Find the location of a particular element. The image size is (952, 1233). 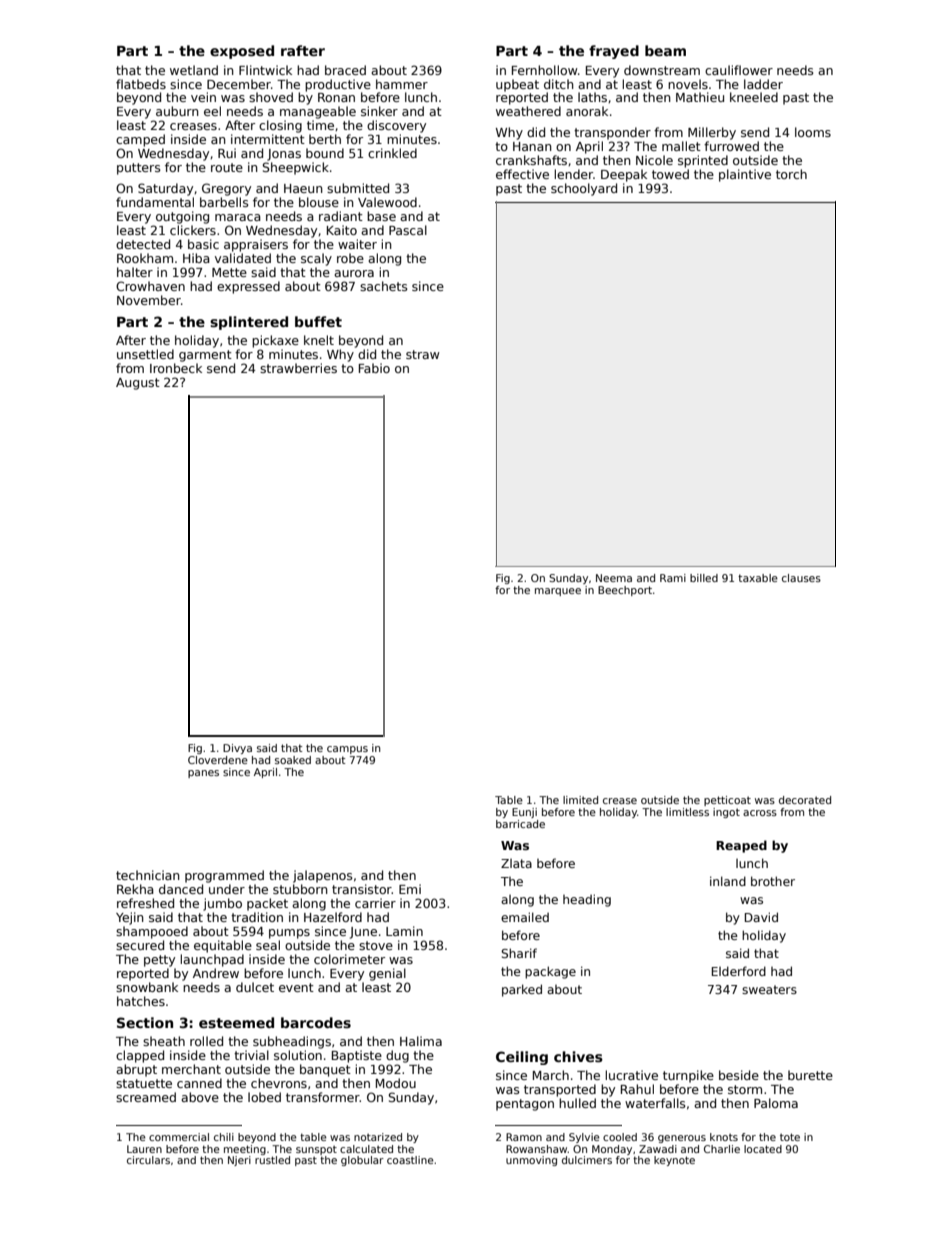

Reaped is located at coordinates (741, 846).
